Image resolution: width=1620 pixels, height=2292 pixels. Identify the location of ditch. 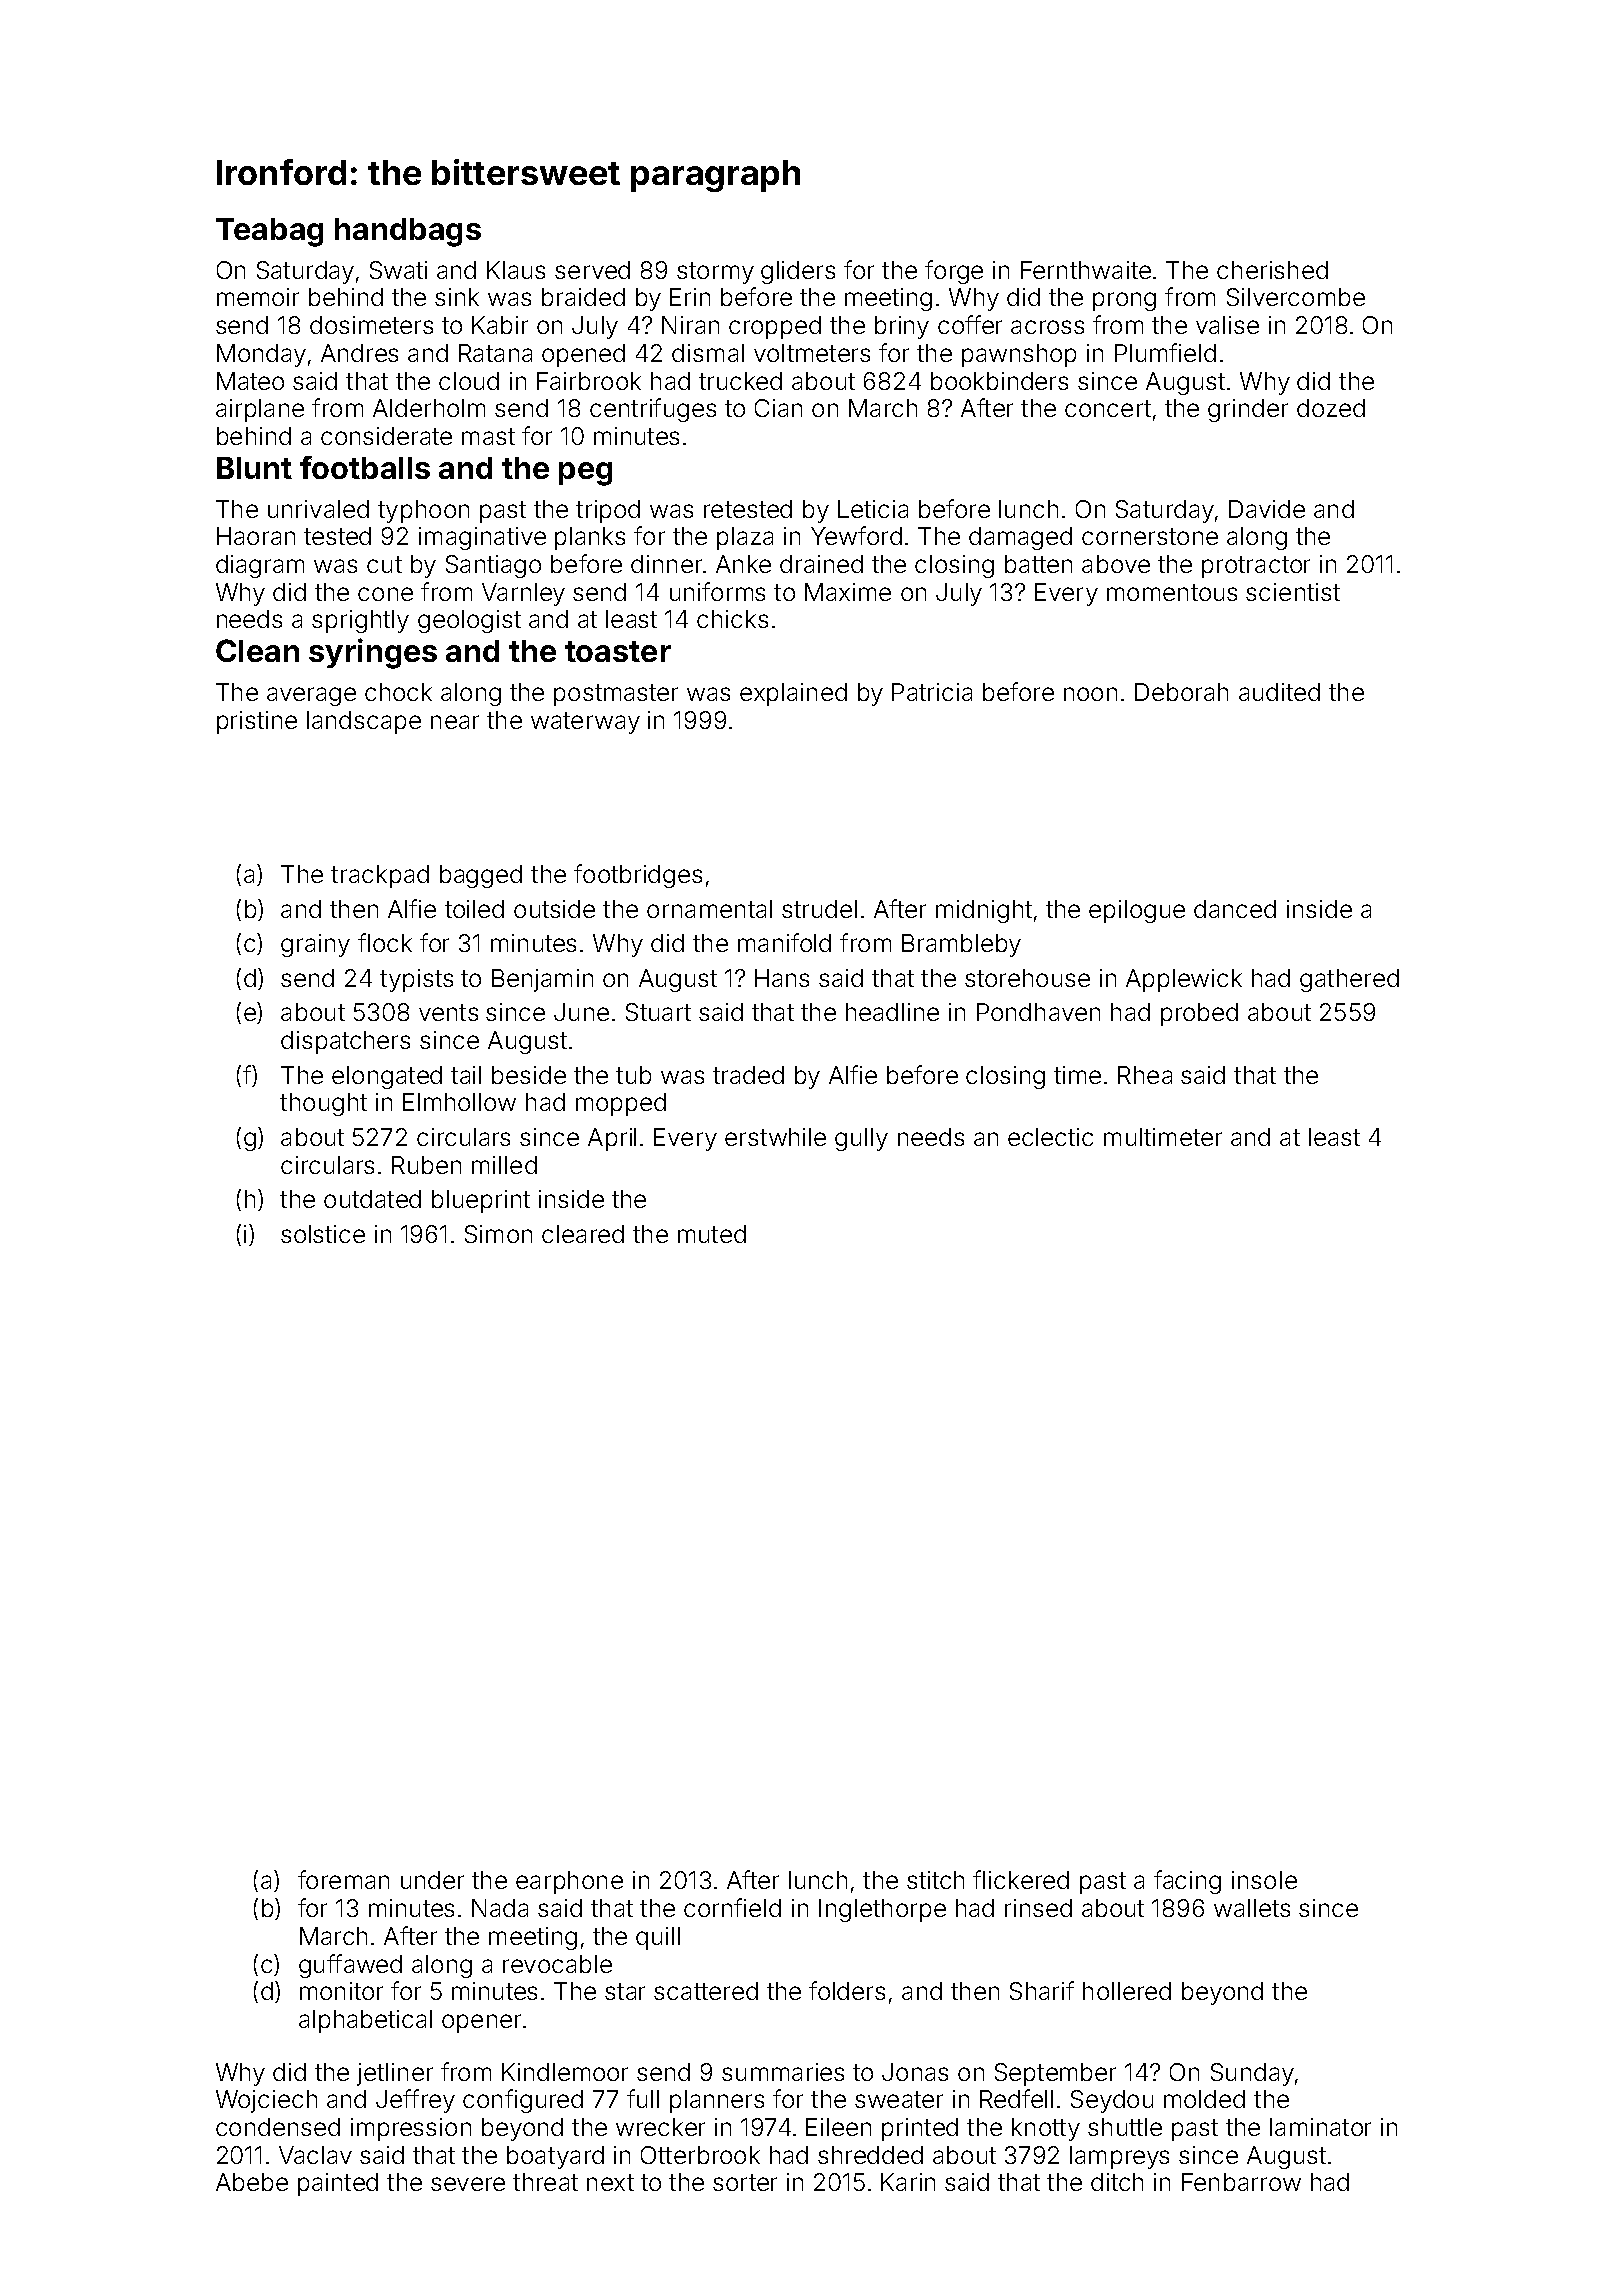
(1117, 2182).
